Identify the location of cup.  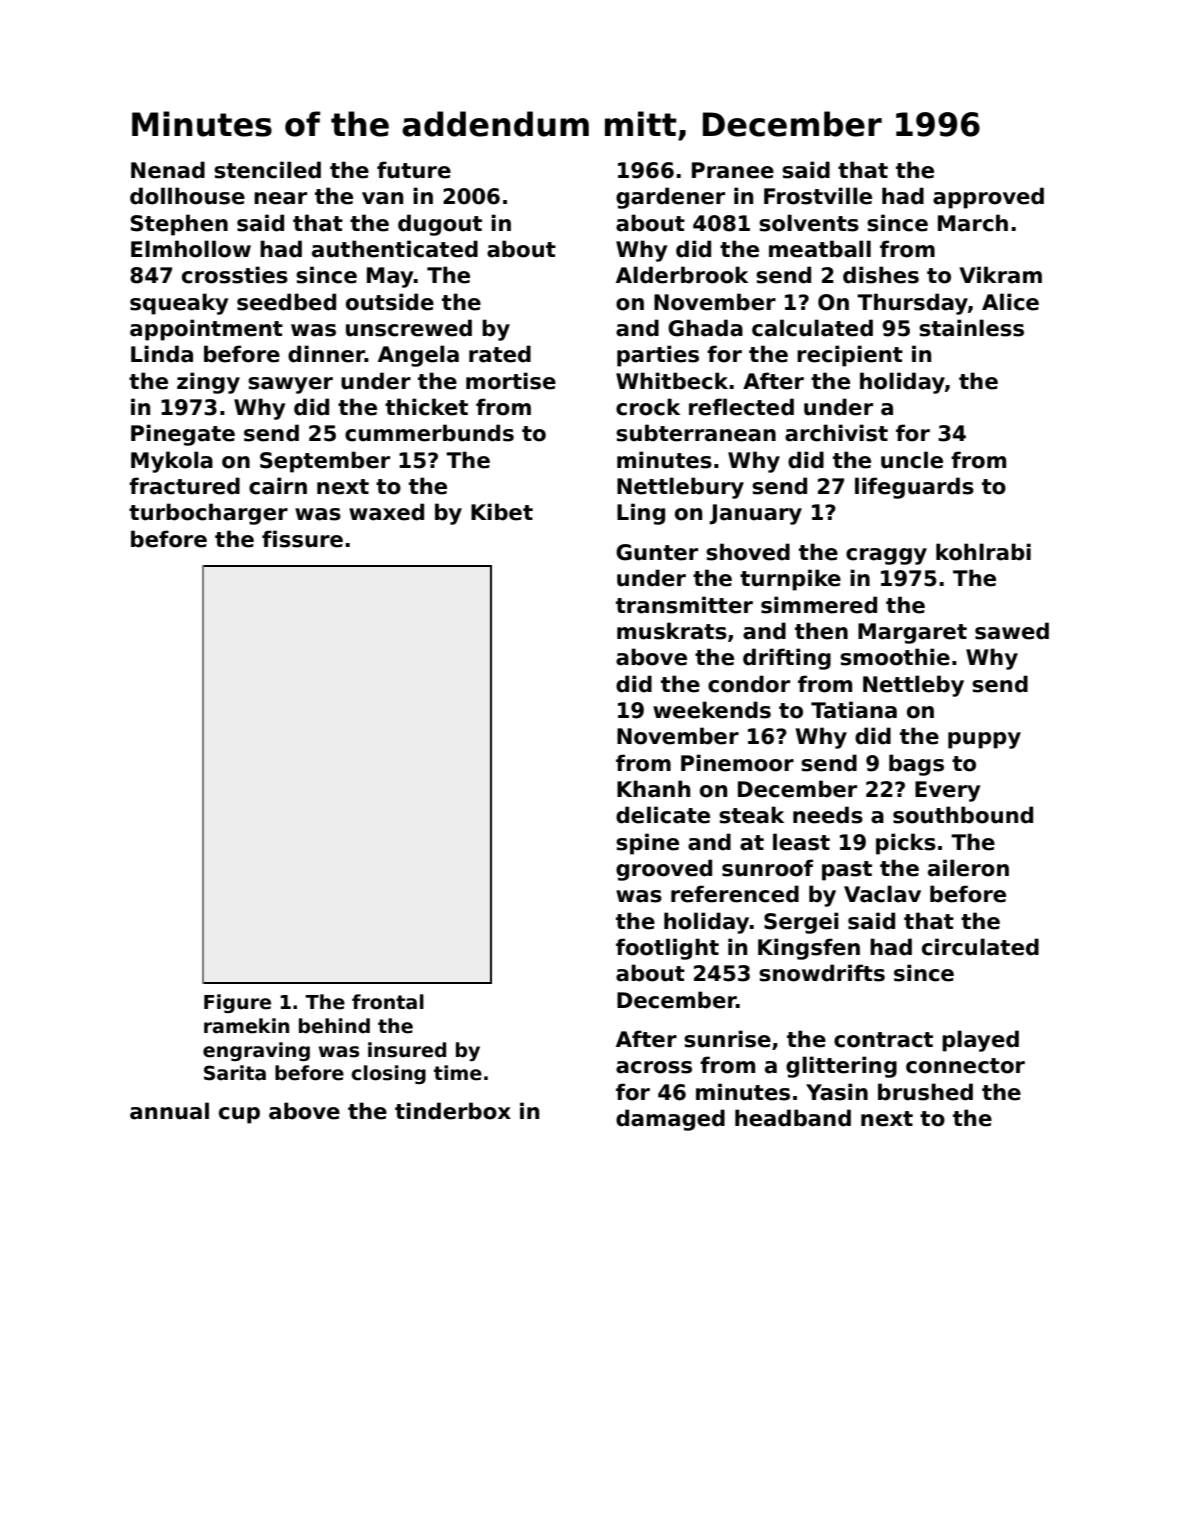
(239, 1115).
